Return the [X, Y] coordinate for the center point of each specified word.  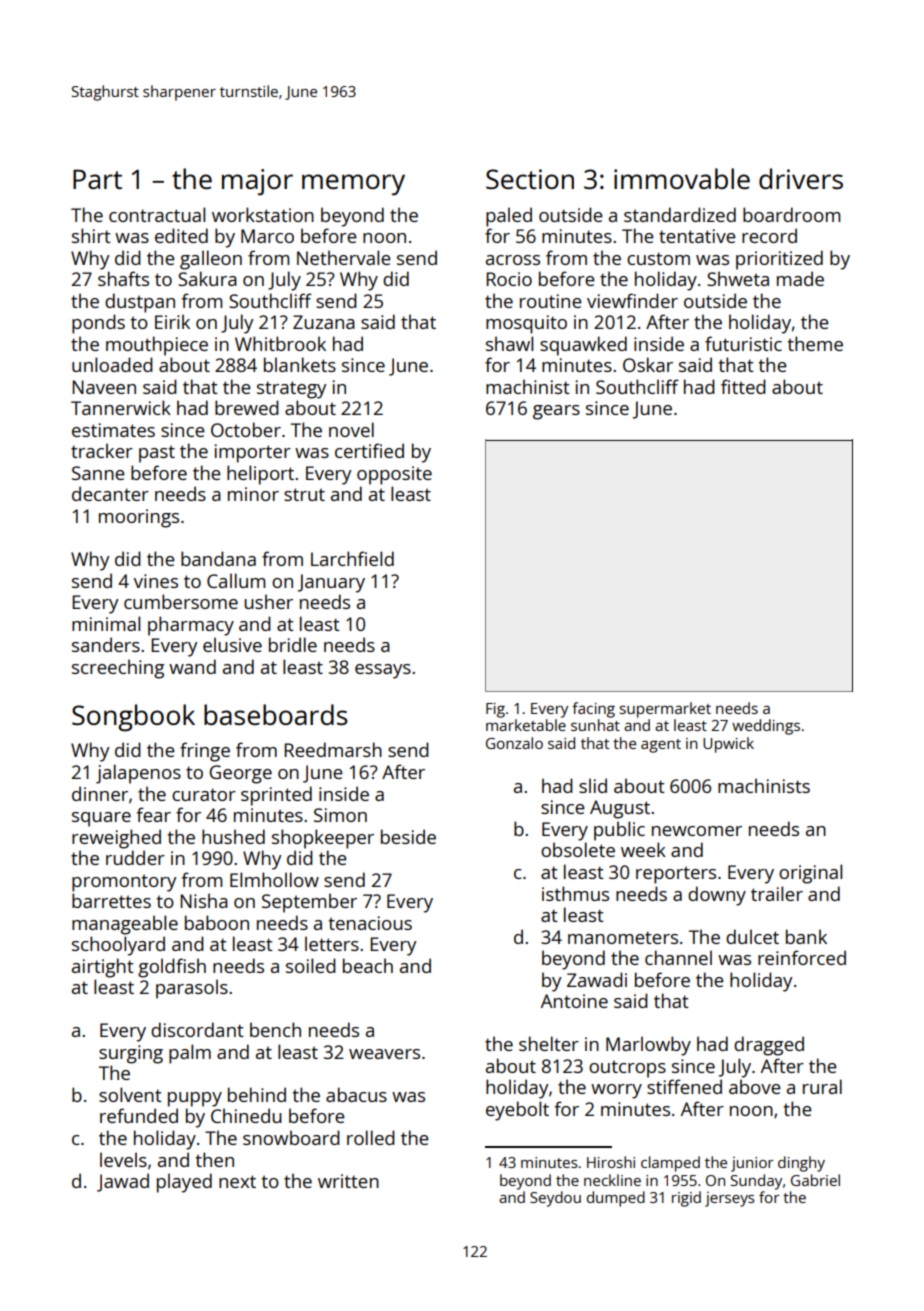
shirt [91, 235]
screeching [118, 669]
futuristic [743, 343]
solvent [130, 1094]
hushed [233, 836]
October [246, 429]
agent [661, 746]
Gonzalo [514, 743]
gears [556, 412]
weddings [766, 727]
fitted [743, 386]
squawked [583, 346]
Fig [495, 710]
